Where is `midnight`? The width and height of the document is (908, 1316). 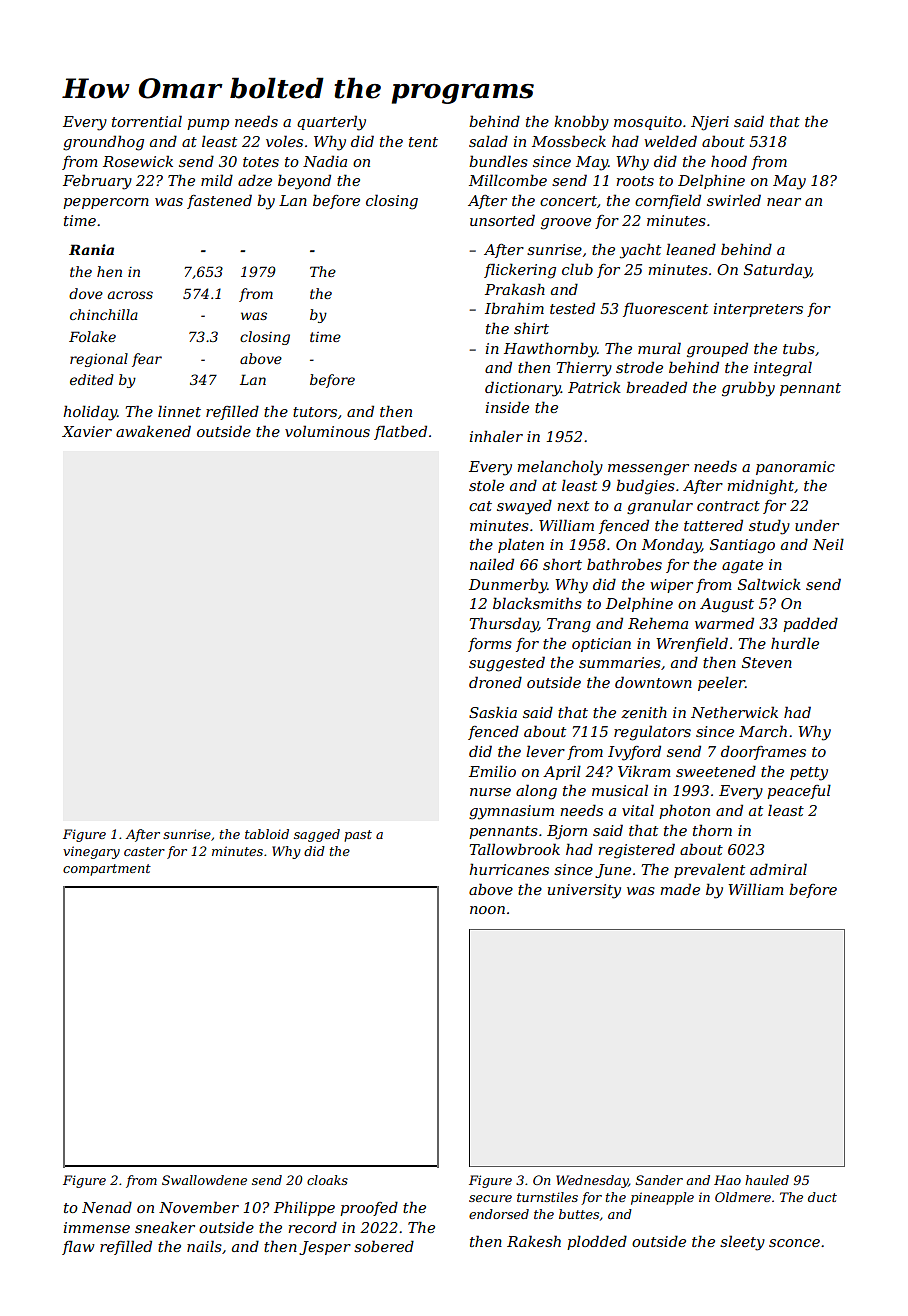
midnight is located at coordinates (760, 487).
